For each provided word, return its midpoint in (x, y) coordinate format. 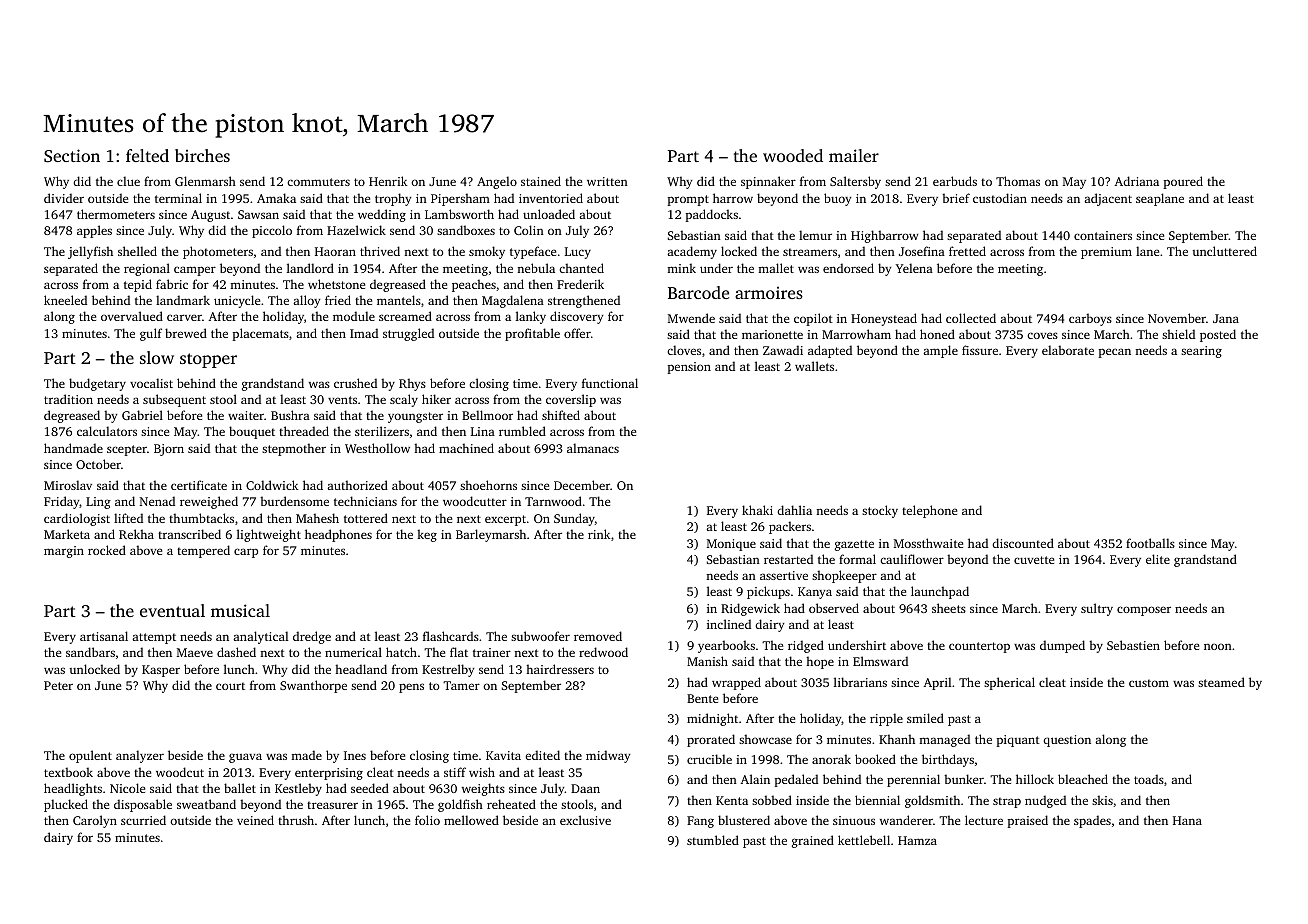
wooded (793, 155)
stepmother (294, 449)
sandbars (90, 652)
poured (1183, 182)
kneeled (65, 300)
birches (202, 155)
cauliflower (912, 559)
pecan (1115, 353)
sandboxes (466, 230)
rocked (107, 550)
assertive (784, 575)
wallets (814, 366)
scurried (143, 820)
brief (956, 198)
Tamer (461, 685)
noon (1218, 646)
